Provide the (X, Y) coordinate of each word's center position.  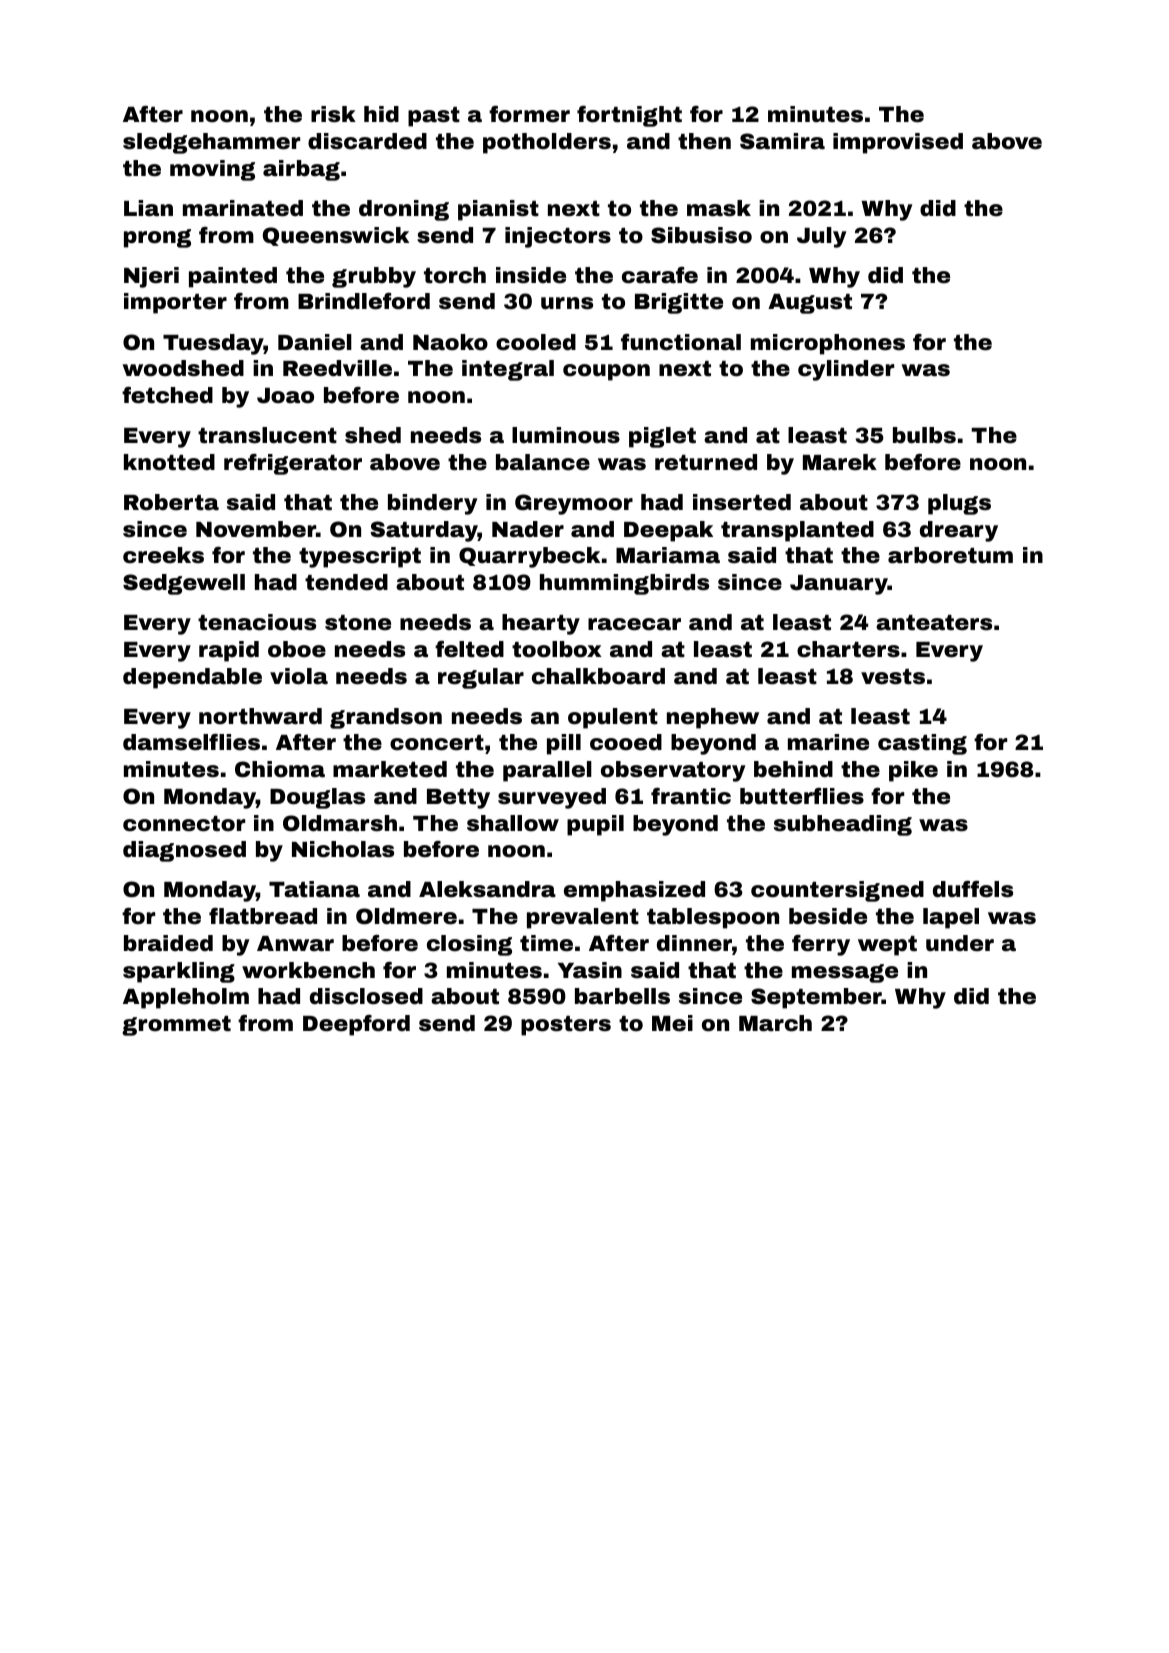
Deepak (668, 531)
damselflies (191, 742)
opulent (613, 718)
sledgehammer (211, 143)
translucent (267, 435)
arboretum (950, 555)
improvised (898, 143)
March (775, 1023)
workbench (308, 970)
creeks (163, 555)
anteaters (934, 623)
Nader (528, 529)
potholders (547, 143)
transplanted (797, 531)
